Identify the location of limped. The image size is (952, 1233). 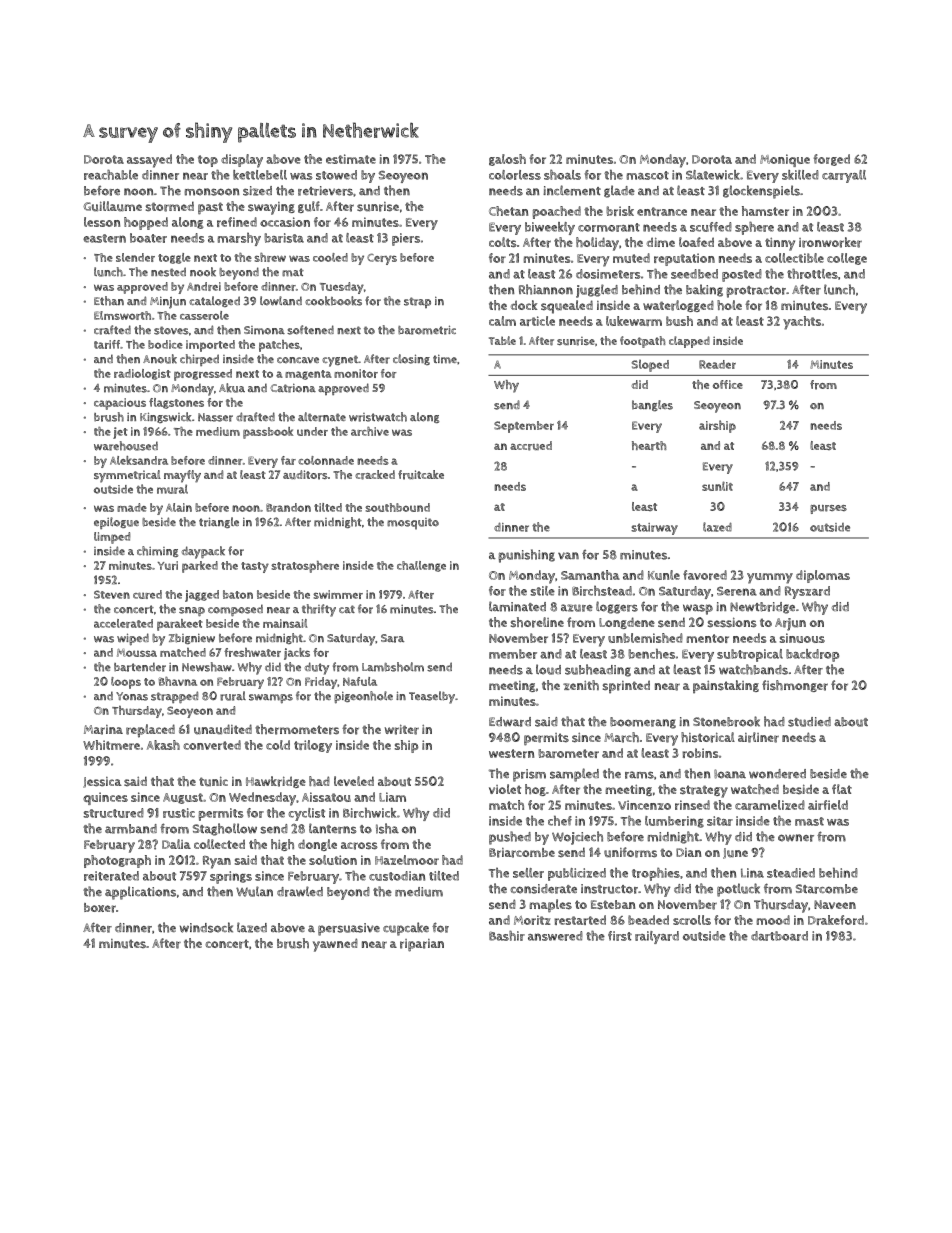
(112, 538).
